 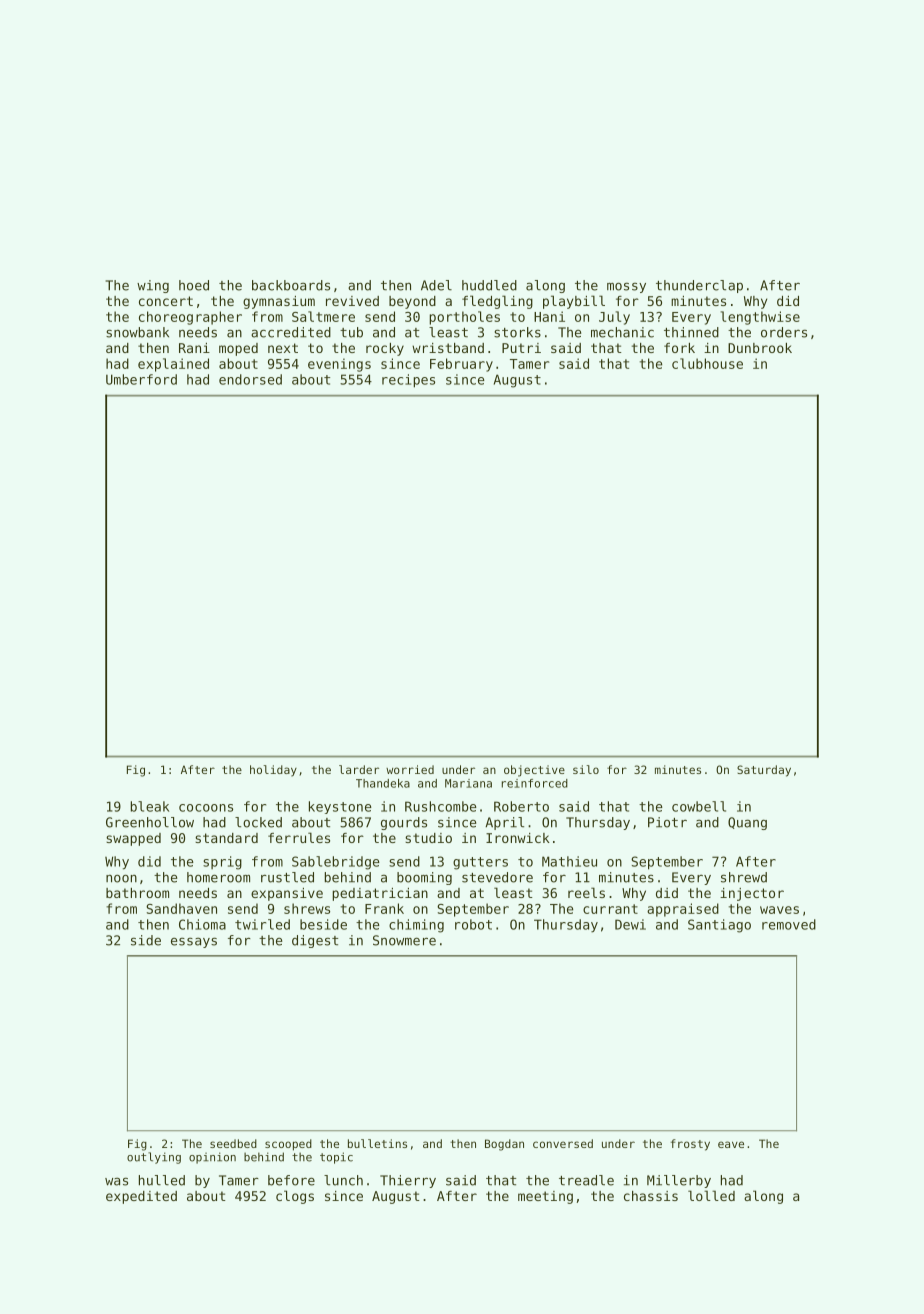 I want to click on huddled, so click(x=489, y=285).
